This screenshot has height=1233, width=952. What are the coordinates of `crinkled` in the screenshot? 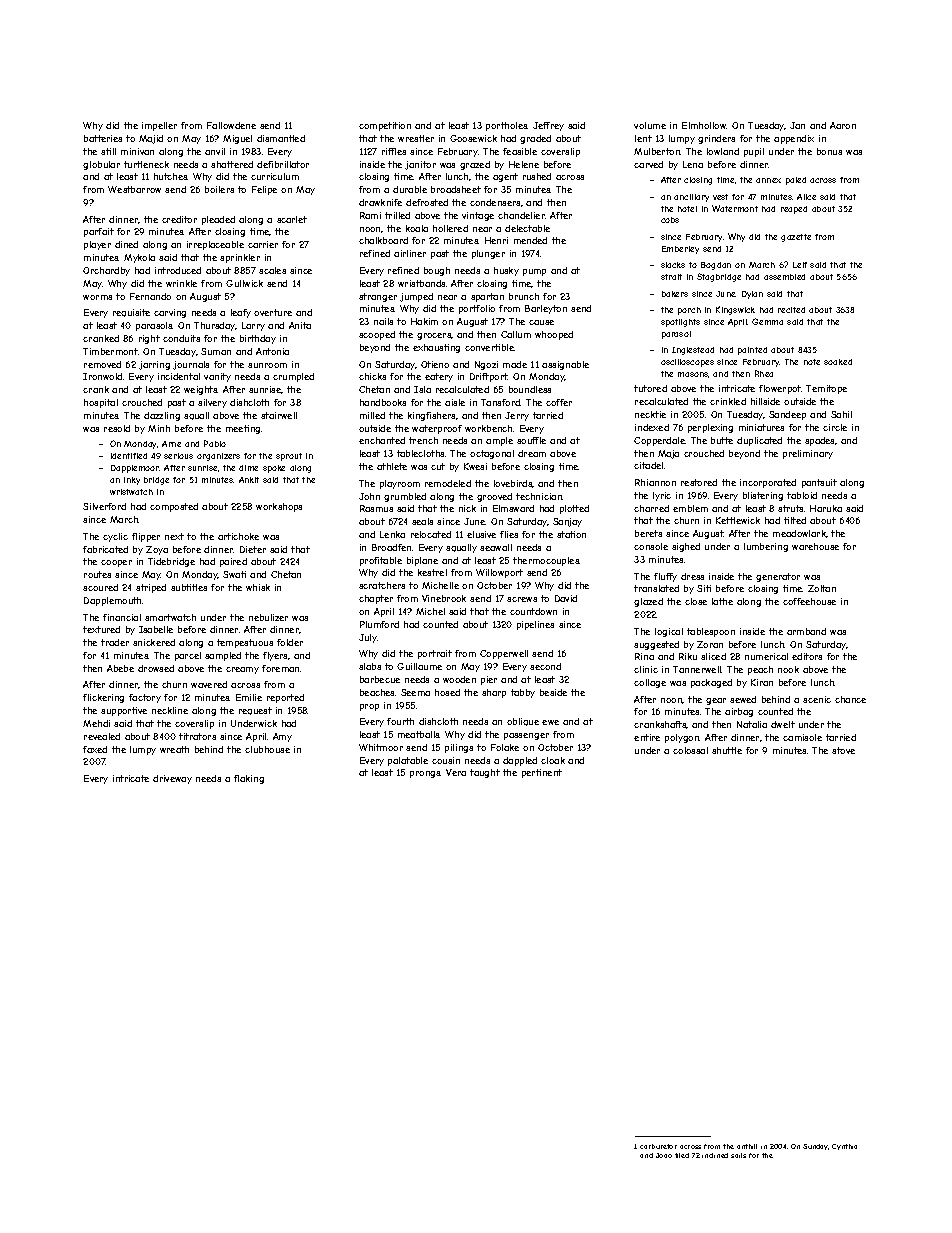 It's located at (728, 401).
